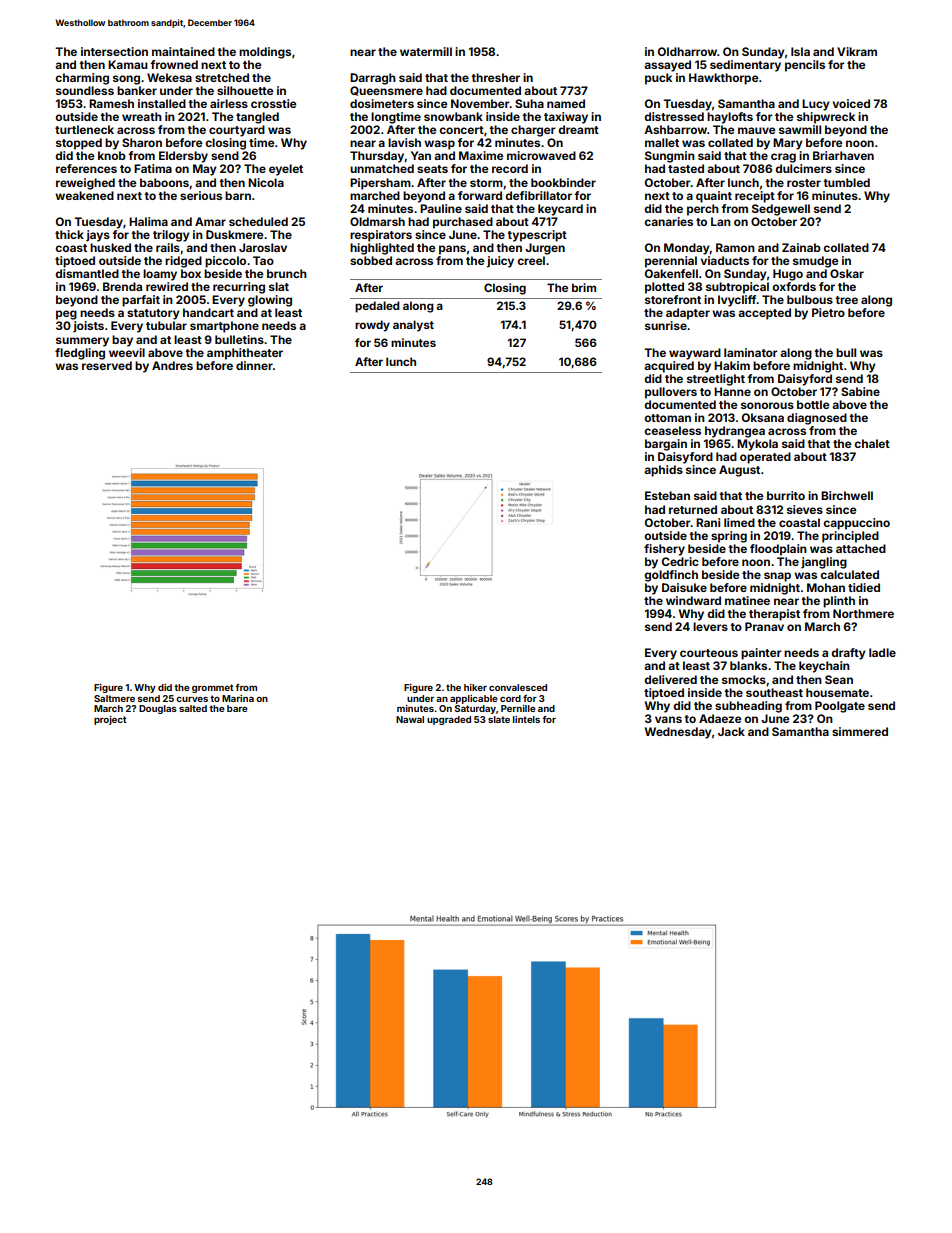 This screenshot has height=1233, width=952. What do you see at coordinates (693, 600) in the screenshot?
I see `windward` at bounding box center [693, 600].
